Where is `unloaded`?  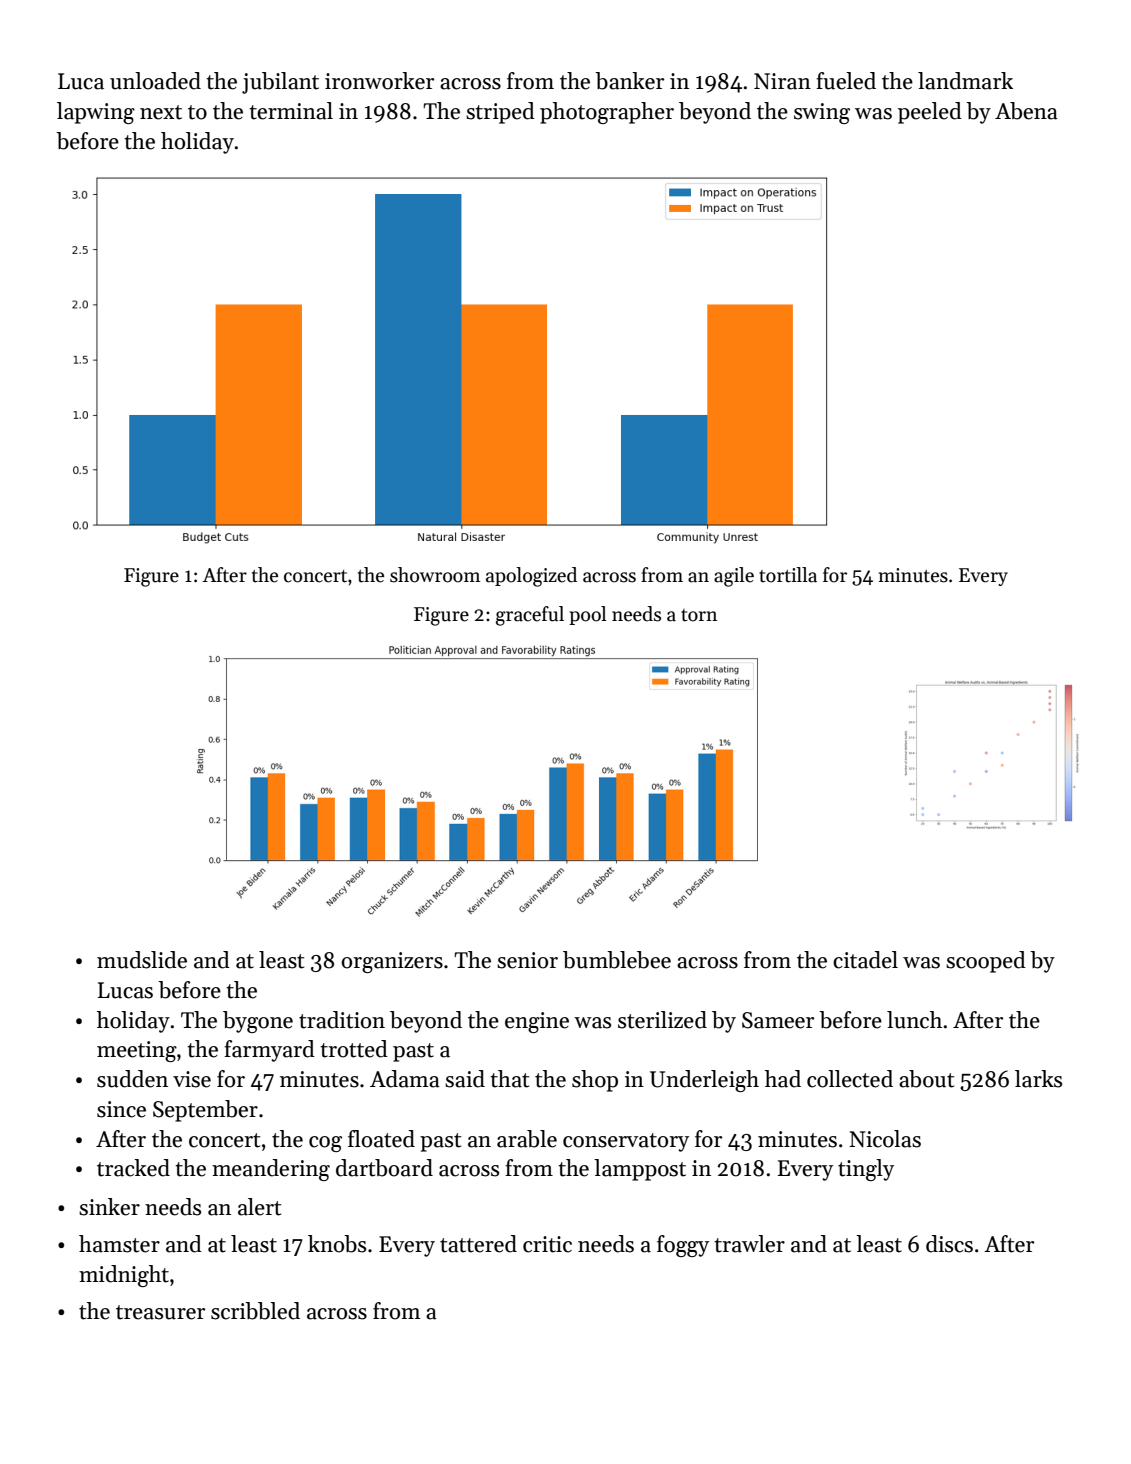
unloaded is located at coordinates (155, 81).
